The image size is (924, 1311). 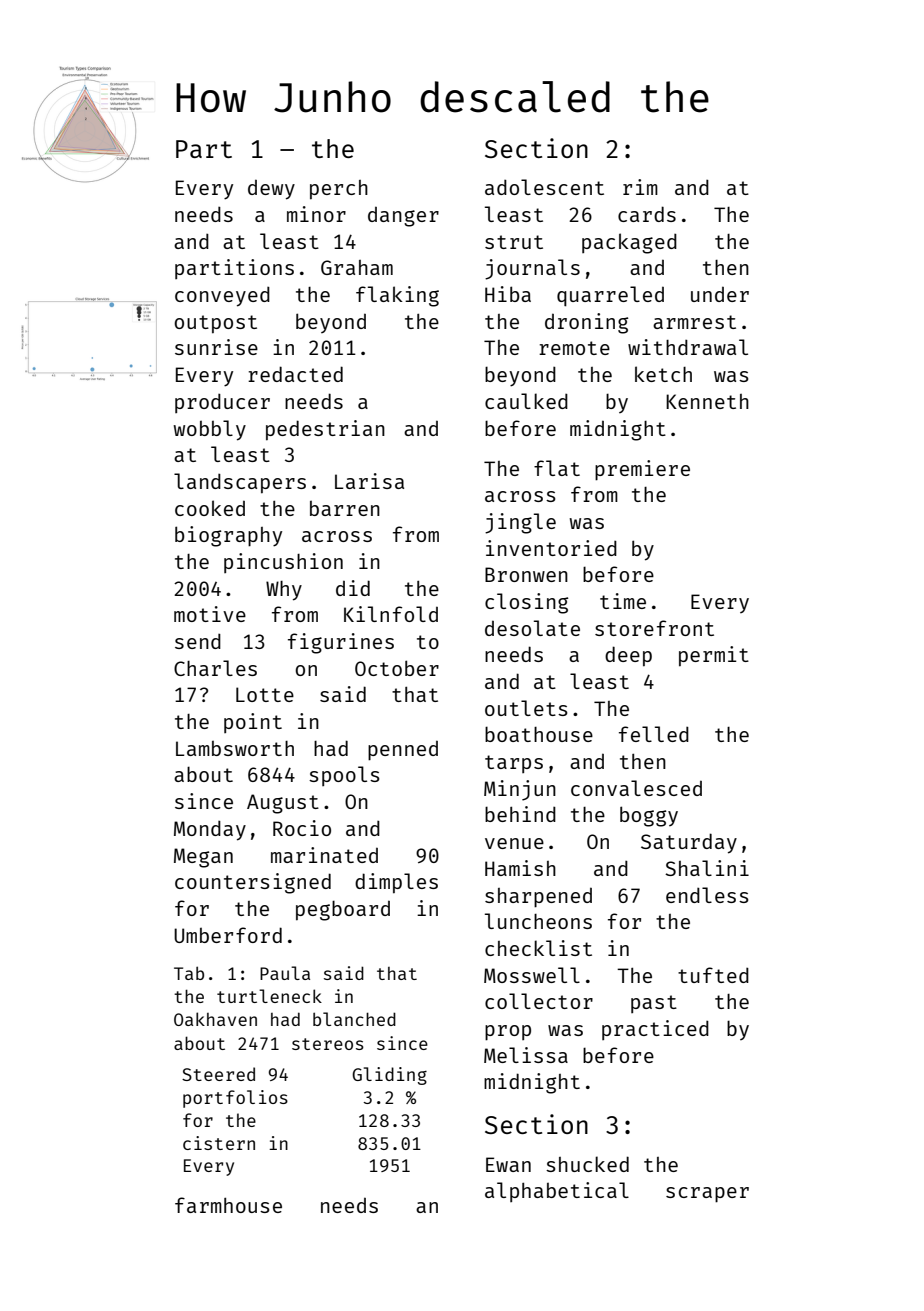 I want to click on conveyed, so click(x=222, y=297).
